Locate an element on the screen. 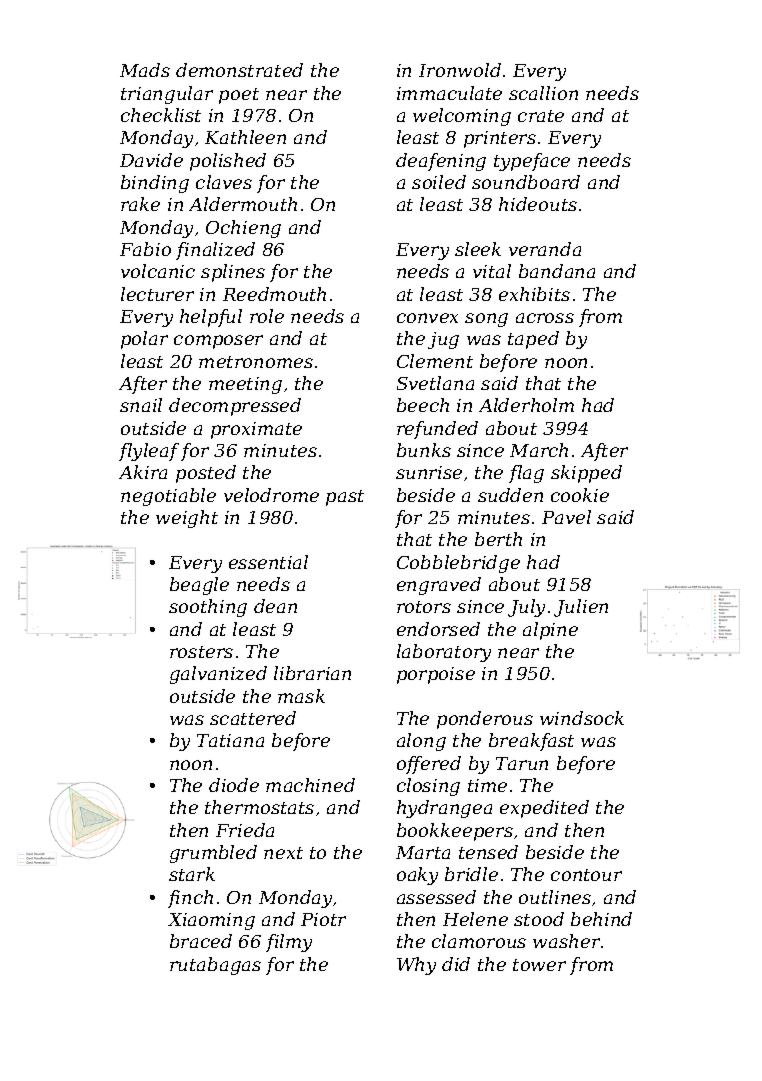 The image size is (762, 1081). Ironwold is located at coordinates (460, 70).
